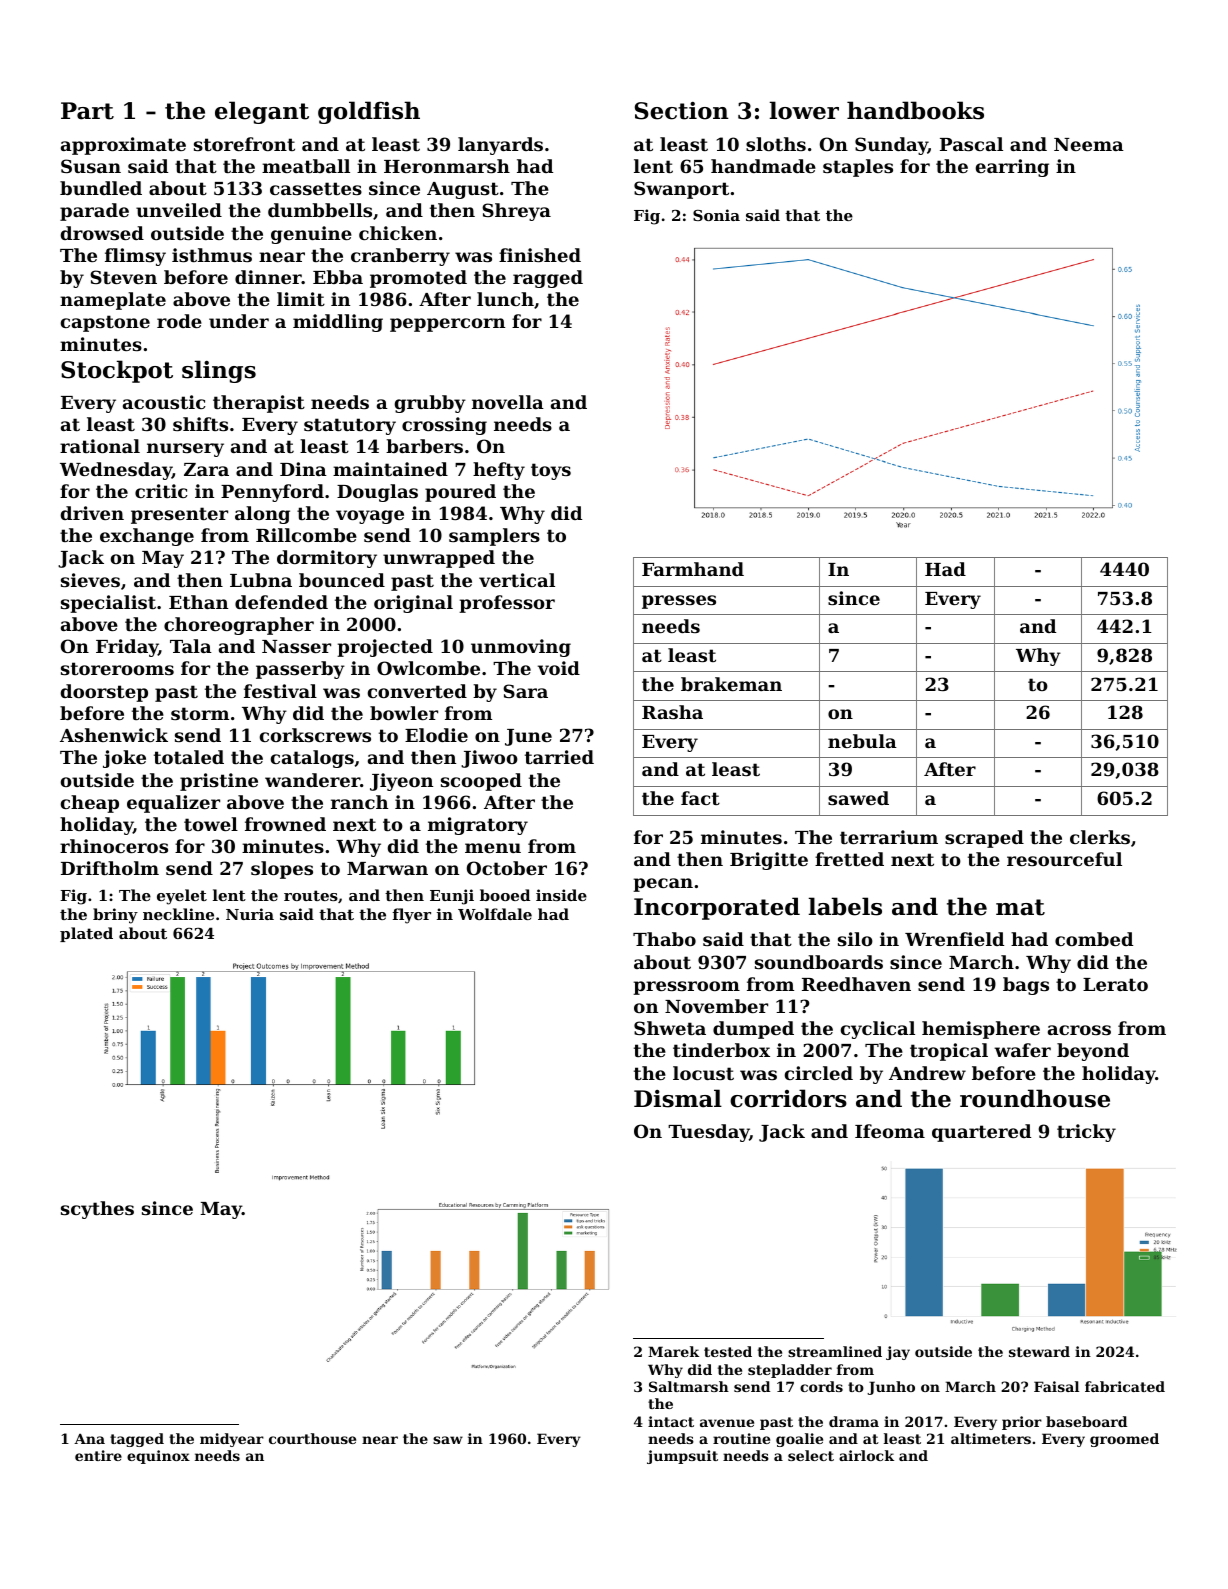 This page has width=1228, height=1589. Describe the element at coordinates (741, 1438) in the page. I see `routine` at that location.
